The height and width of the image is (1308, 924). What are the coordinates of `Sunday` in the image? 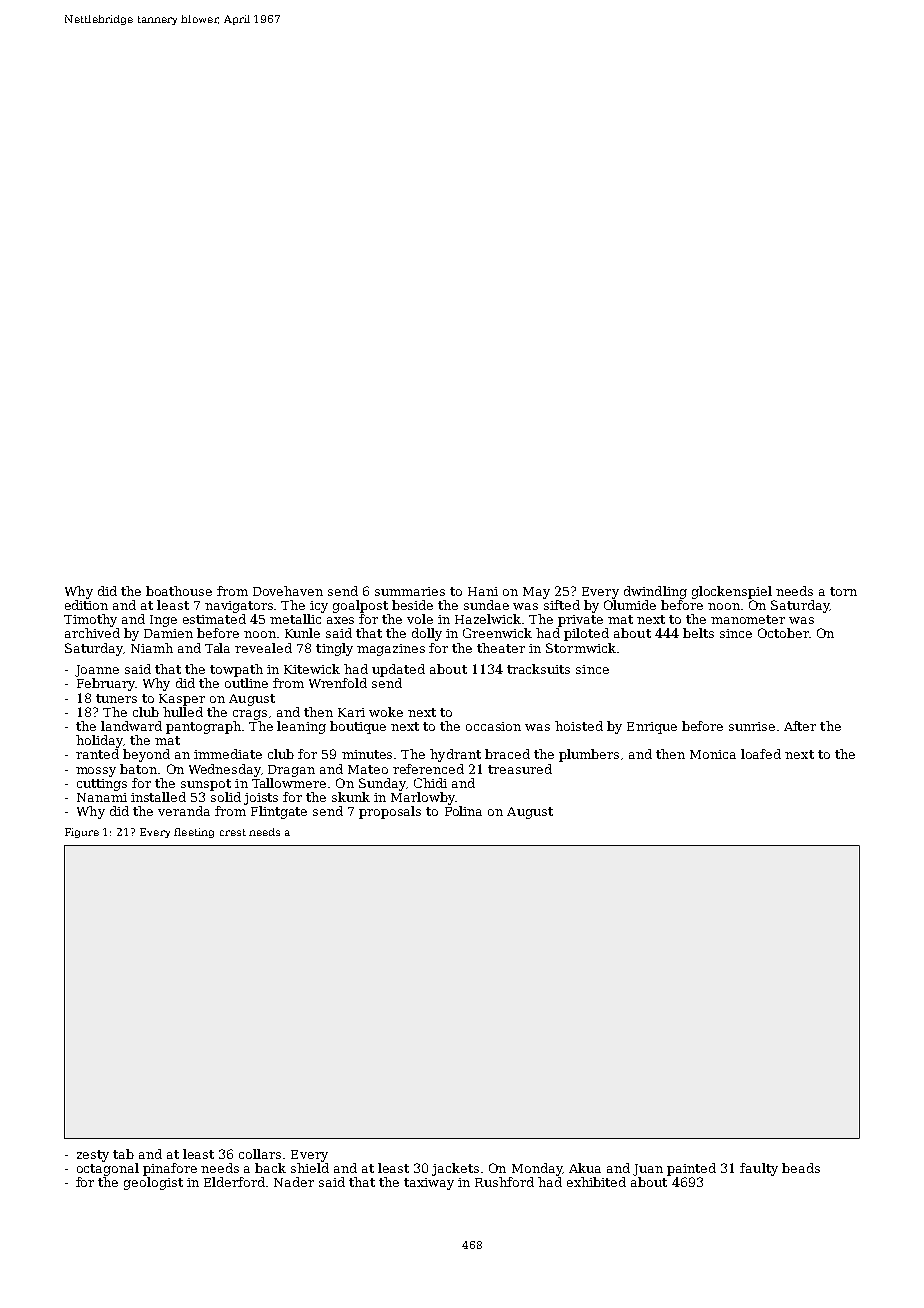 It's located at (382, 784).
